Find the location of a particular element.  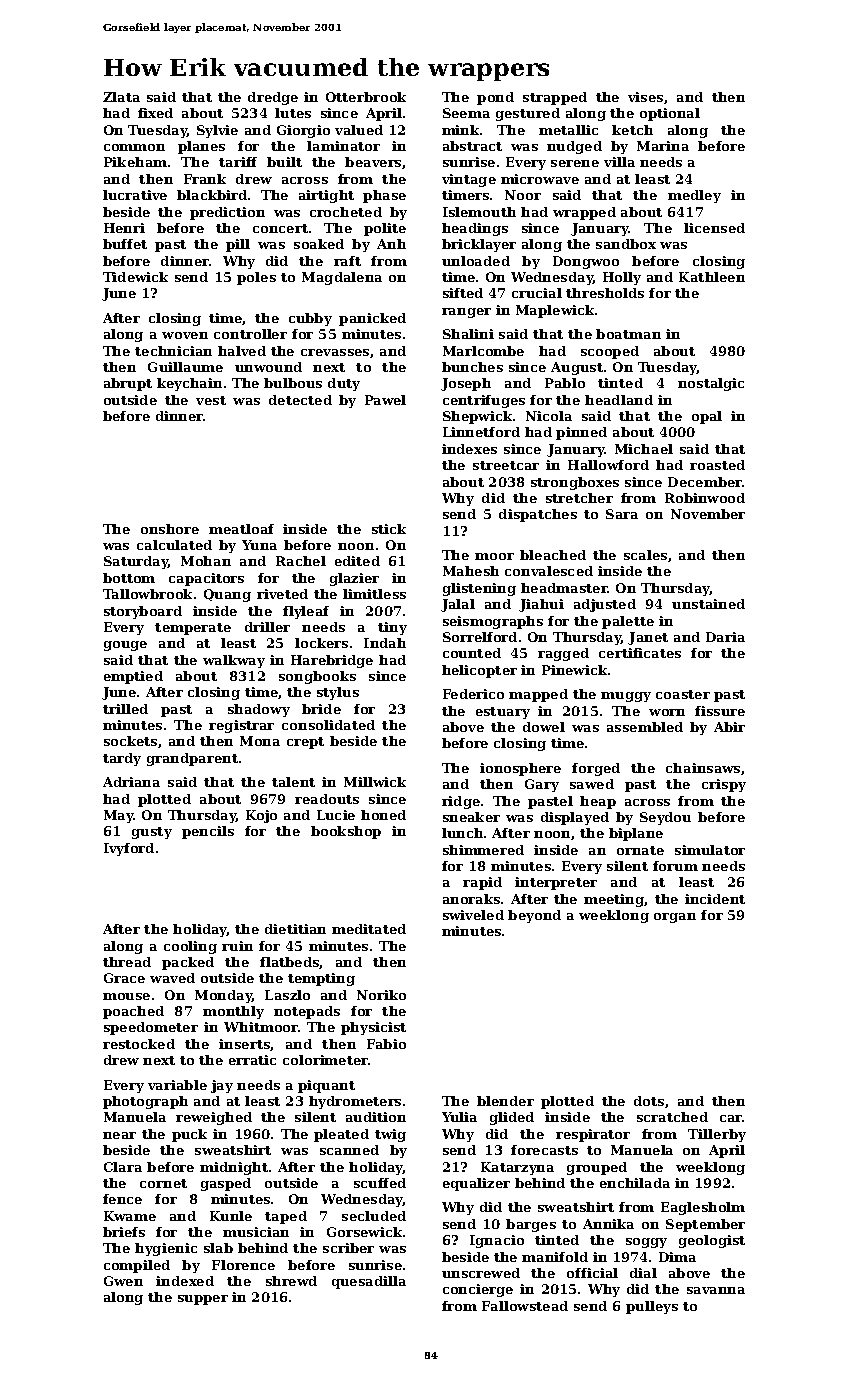

pulleys is located at coordinates (652, 1307).
